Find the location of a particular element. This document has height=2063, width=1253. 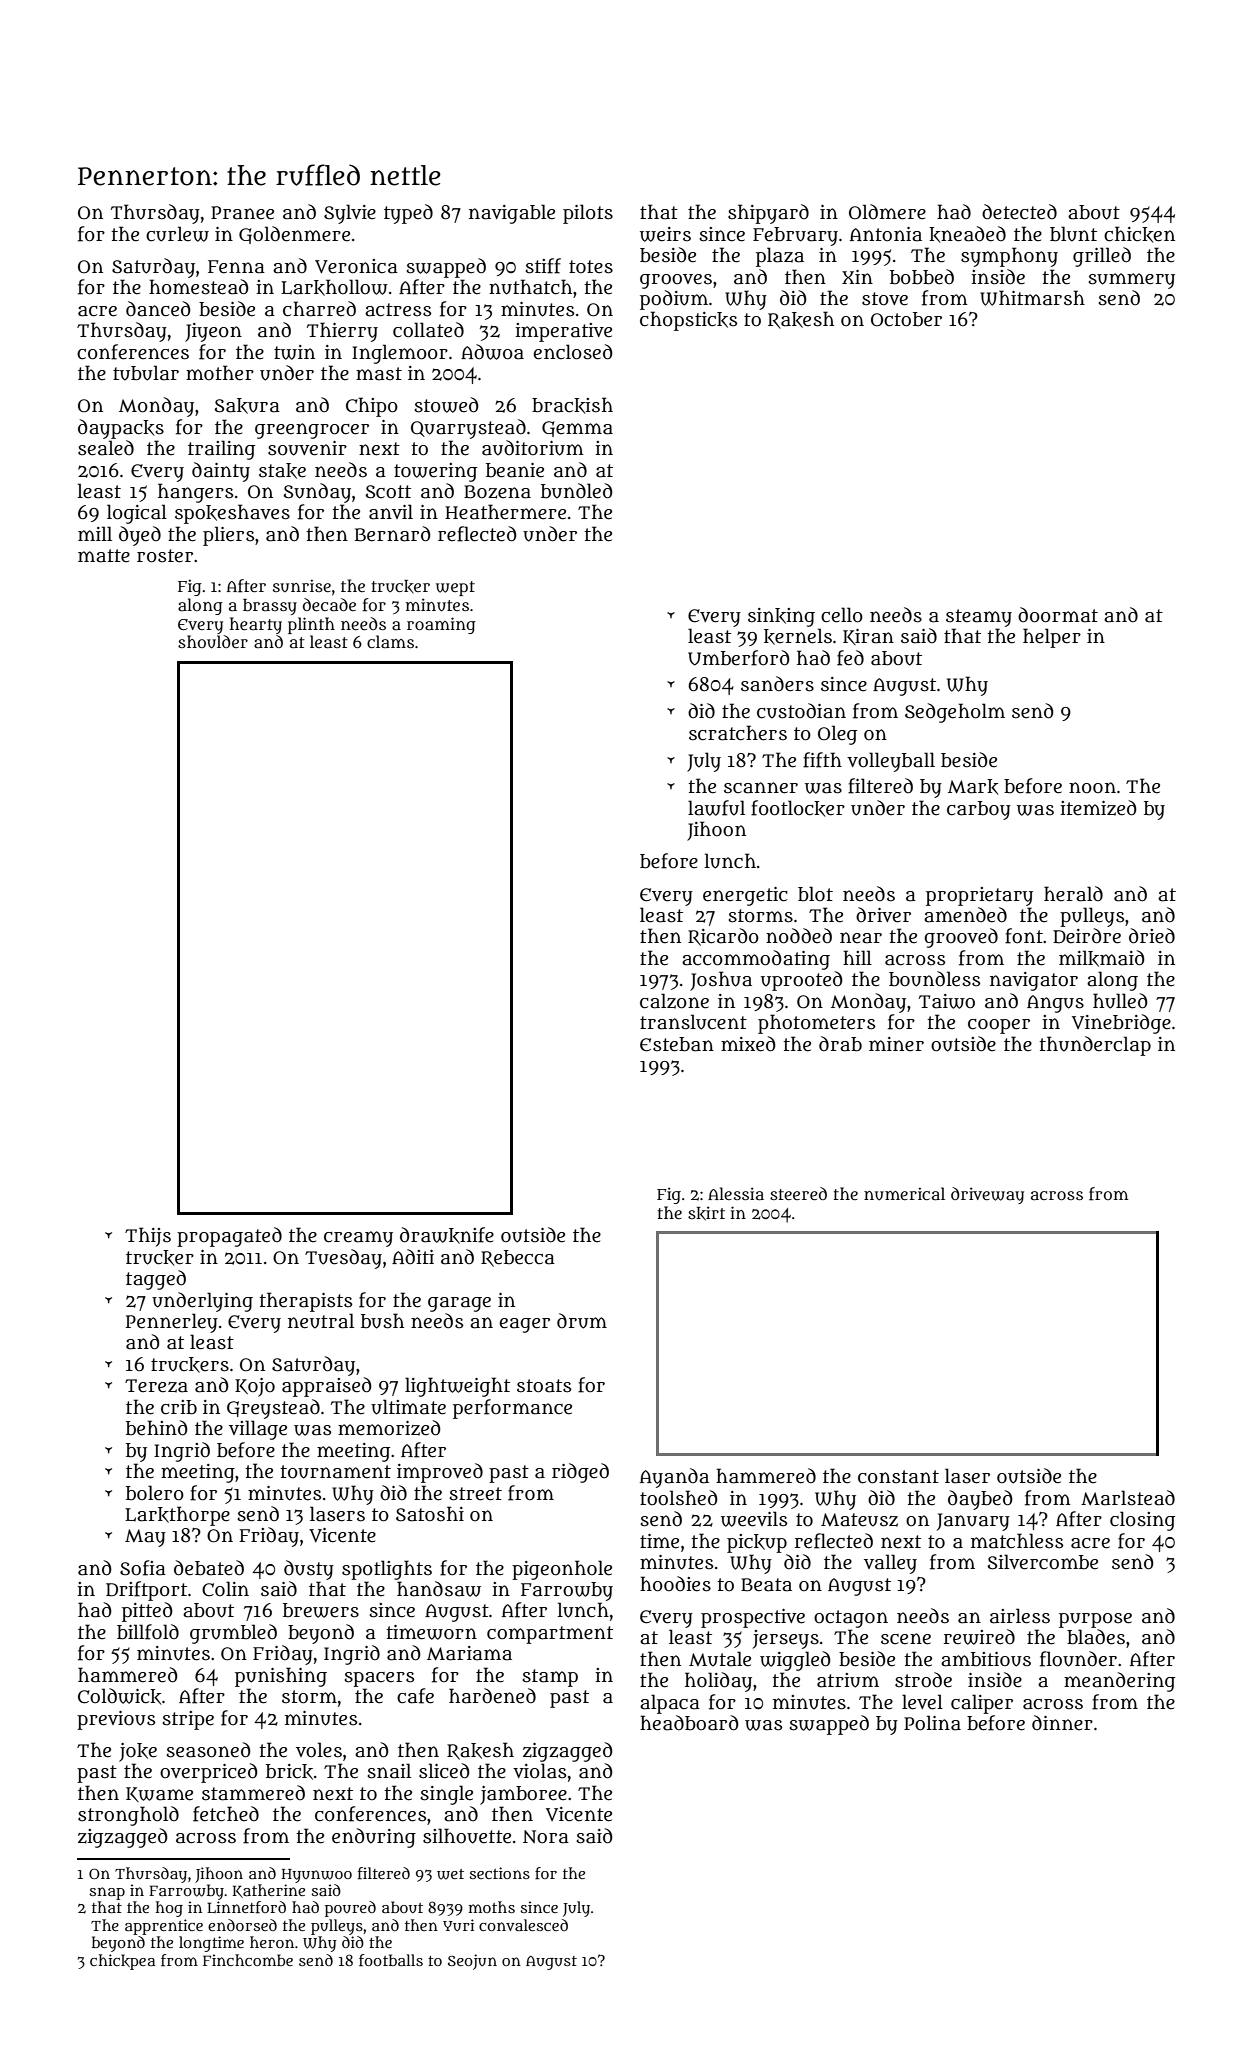

shipyard is located at coordinates (768, 214).
